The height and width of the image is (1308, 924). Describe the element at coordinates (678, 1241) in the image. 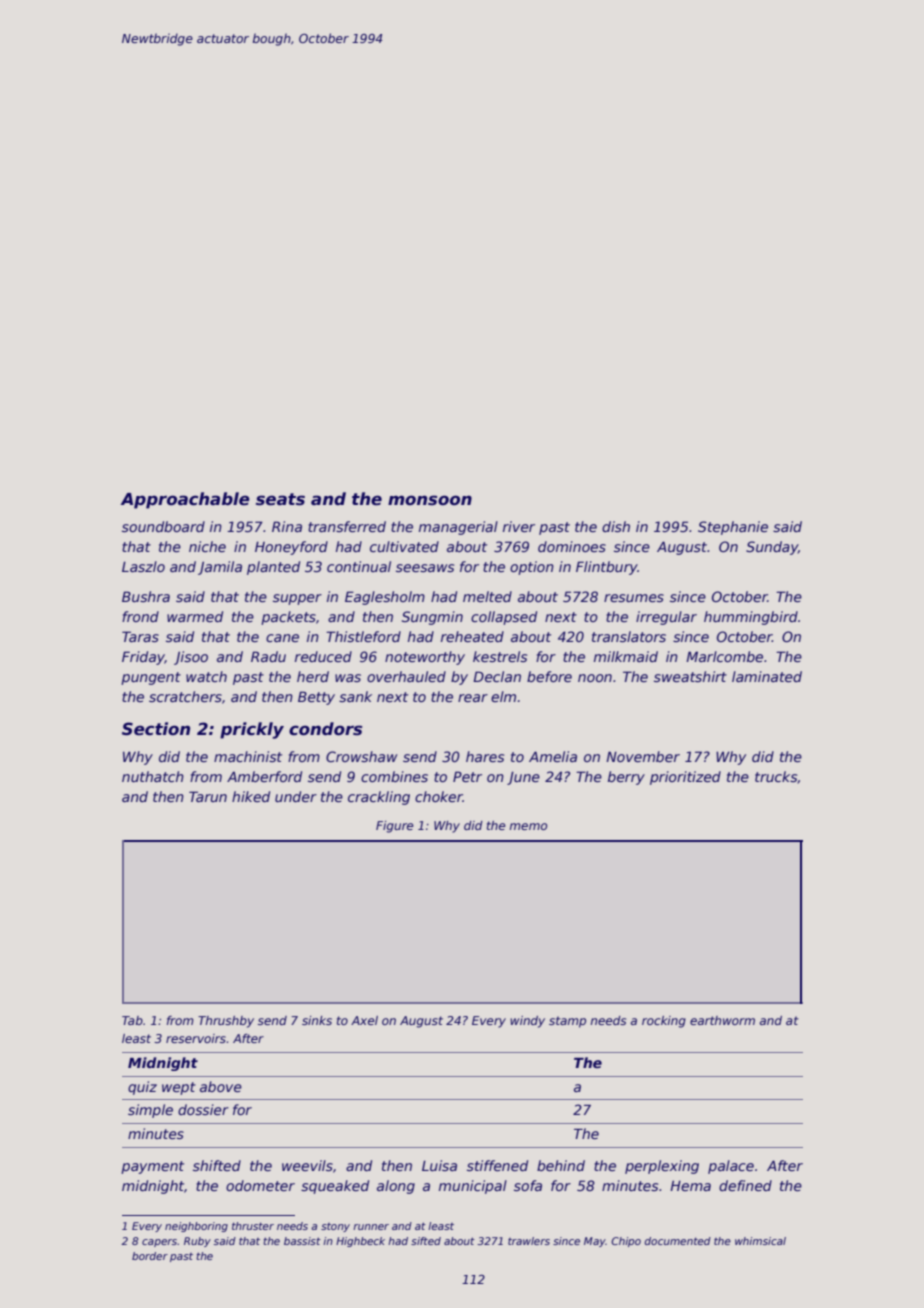

I see `documented` at that location.
